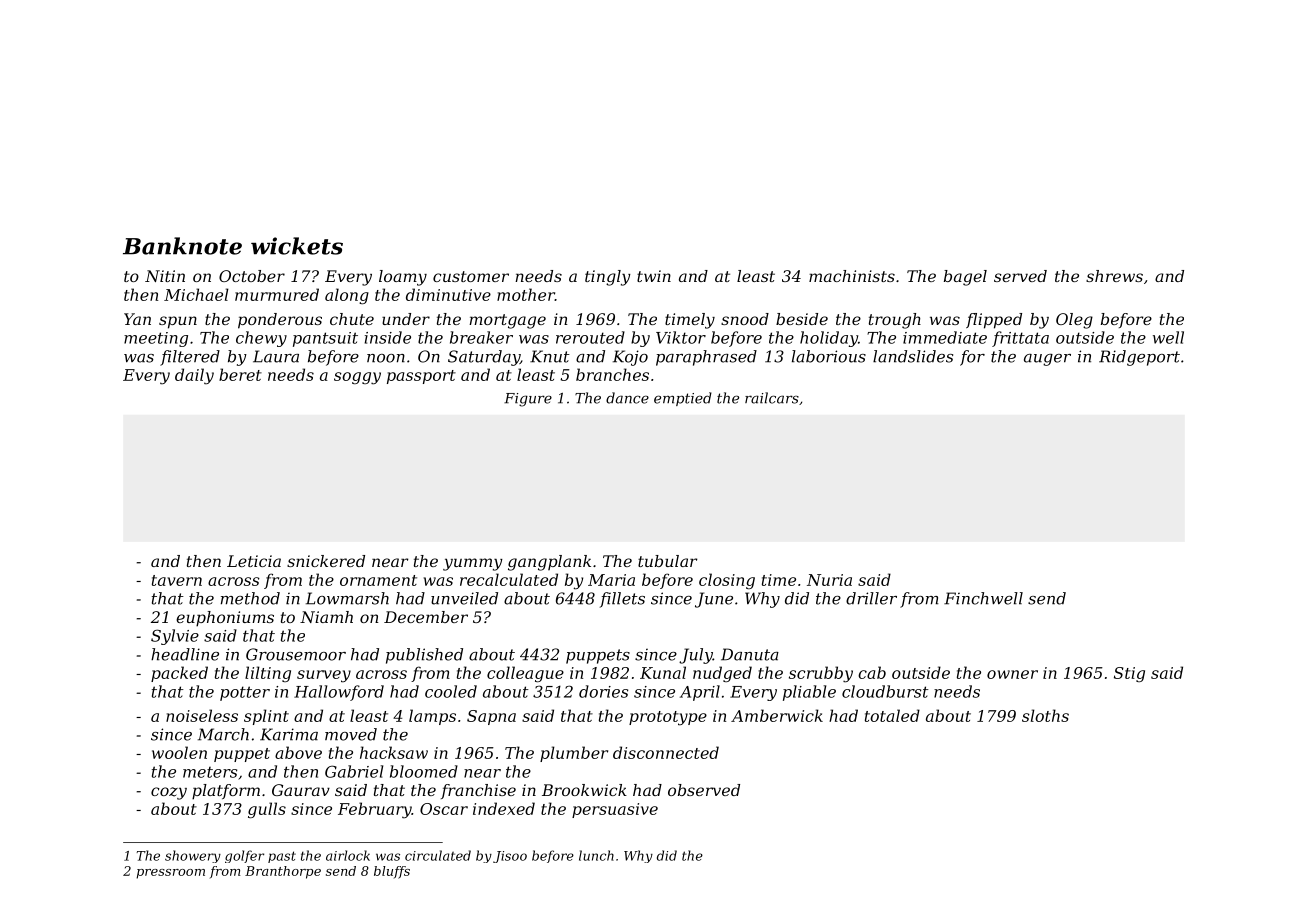  I want to click on machinists, so click(852, 276).
